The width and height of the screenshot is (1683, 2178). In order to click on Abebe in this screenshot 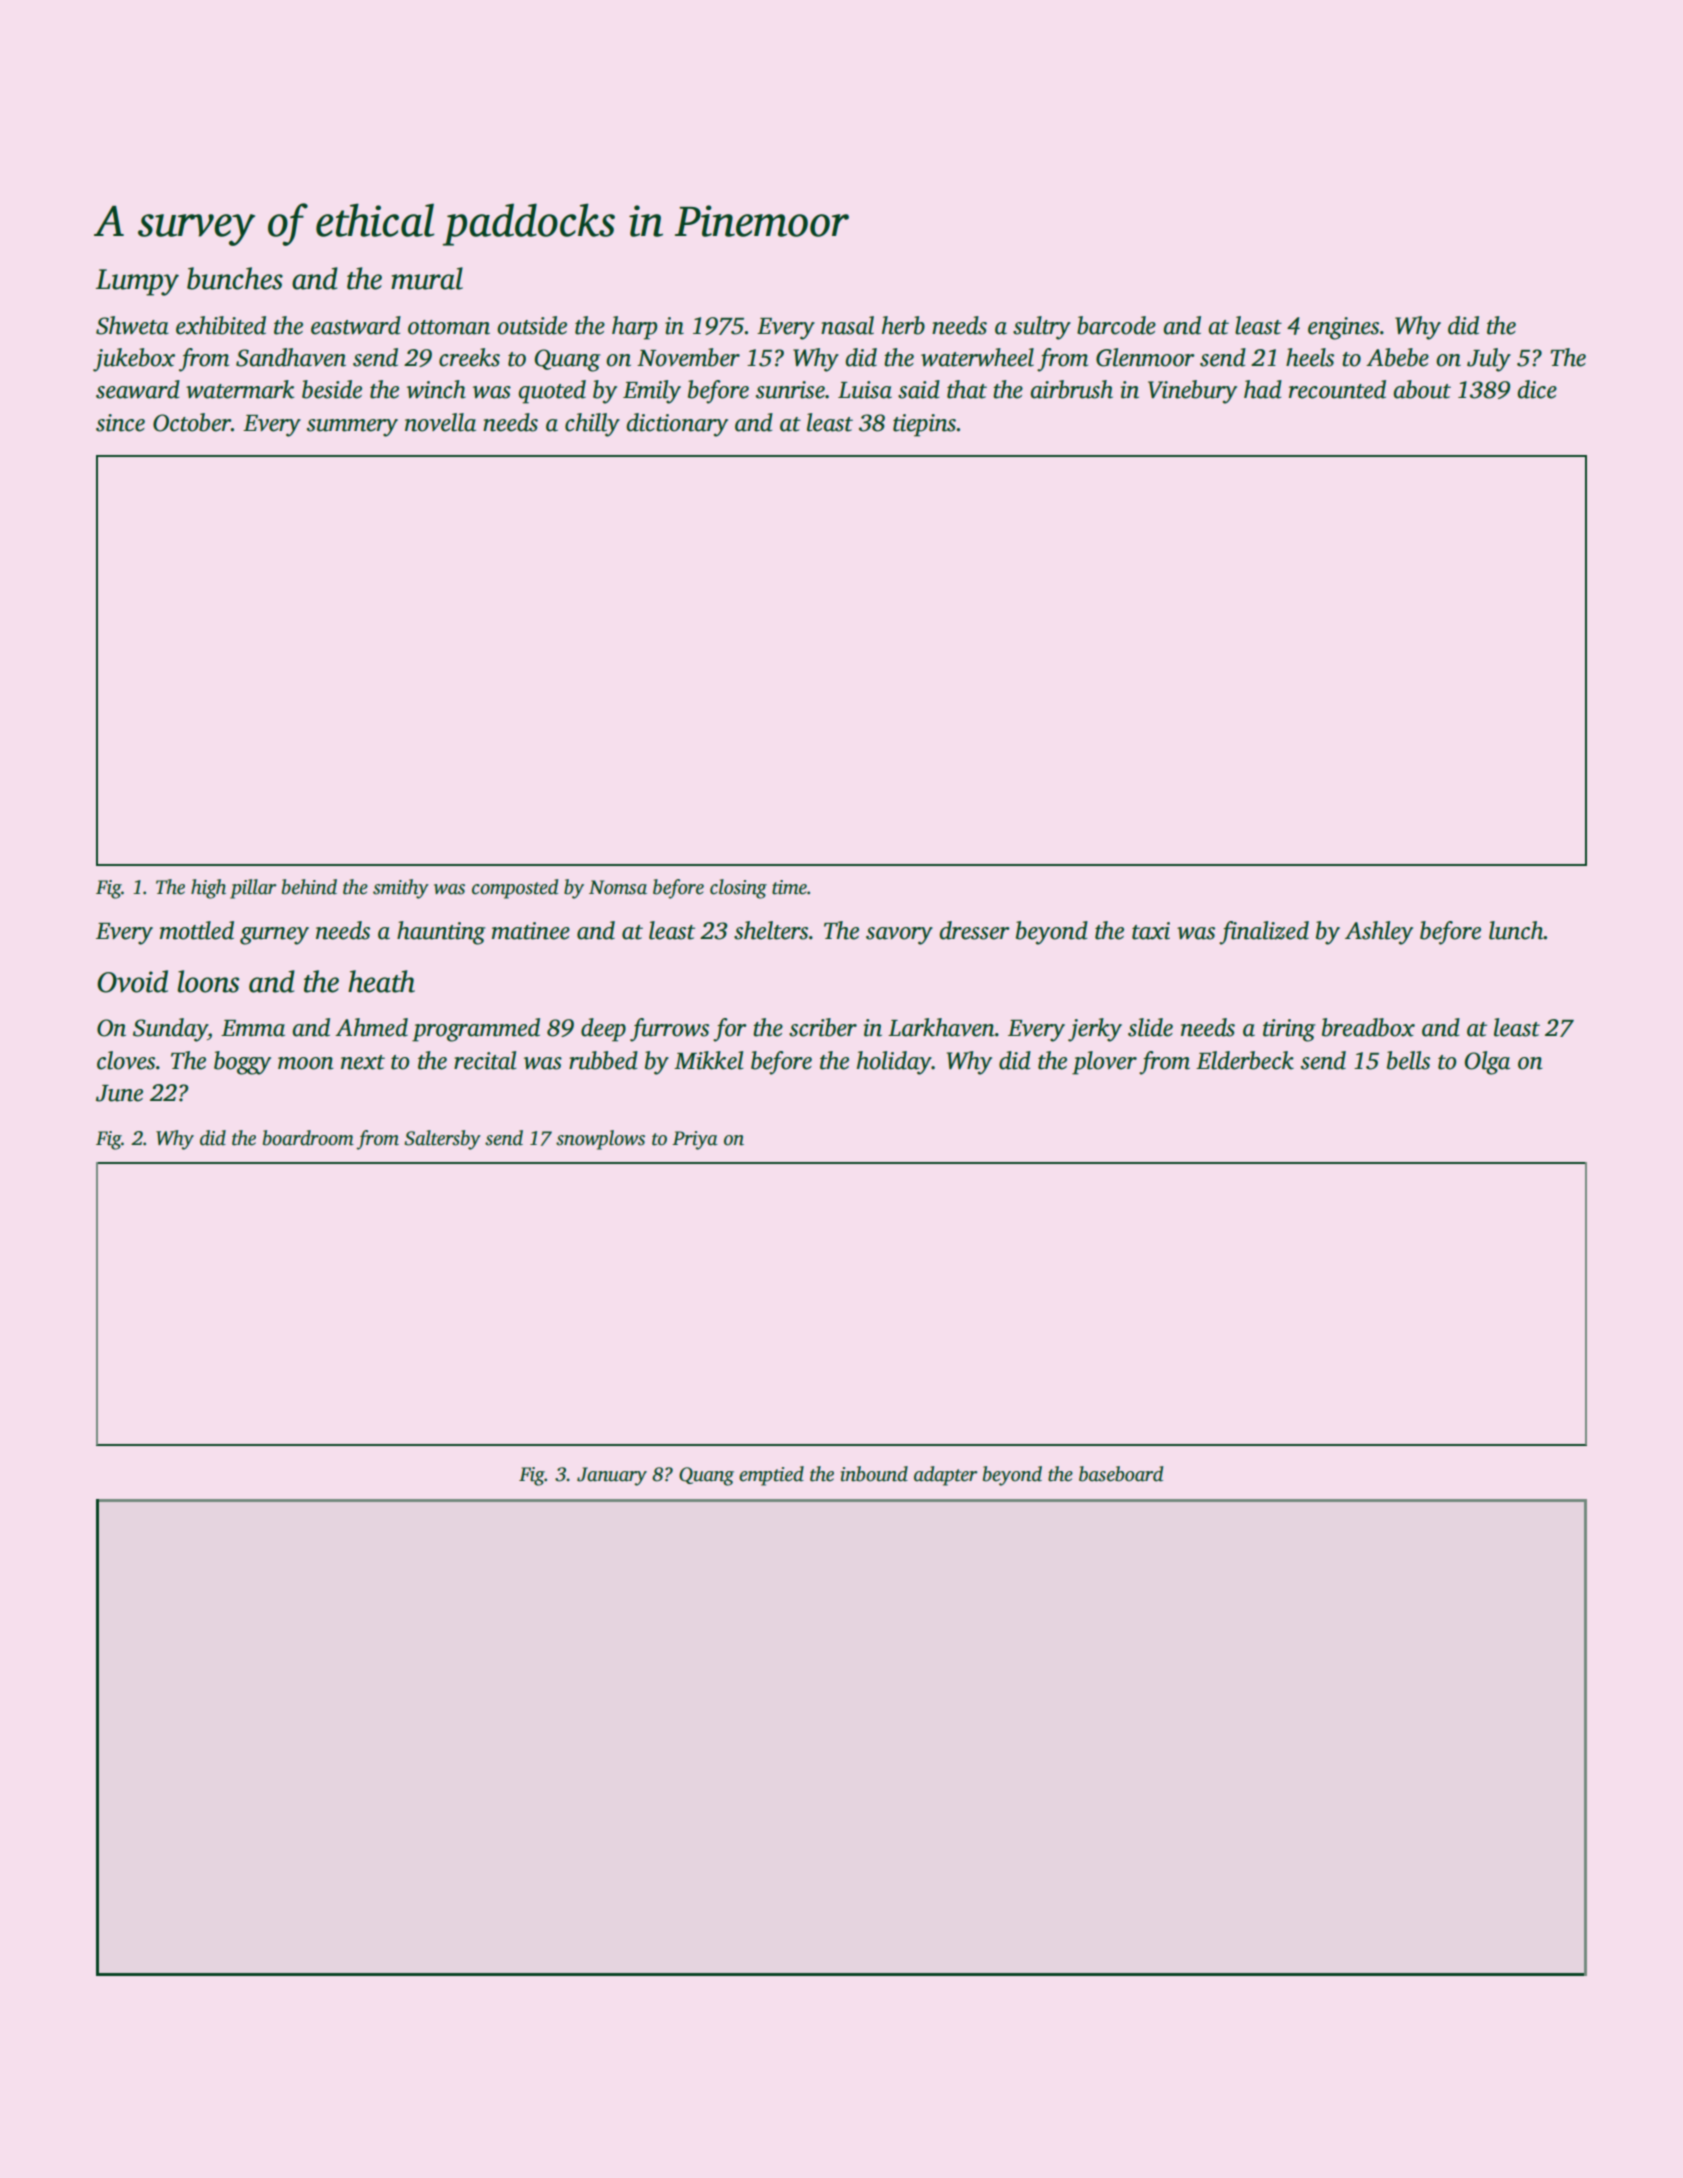, I will do `click(1397, 357)`.
